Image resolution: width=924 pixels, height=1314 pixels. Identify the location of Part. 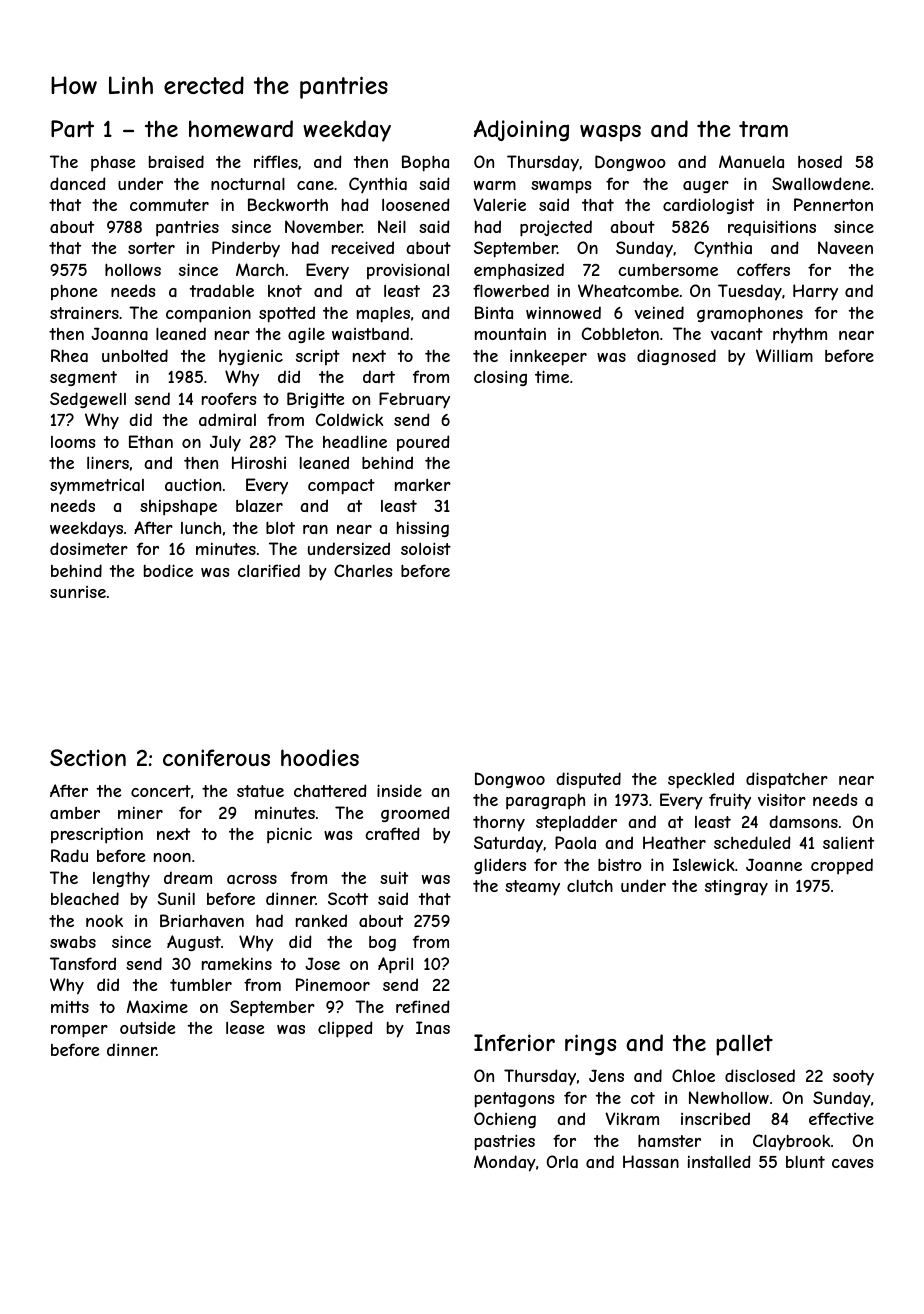
(72, 129).
